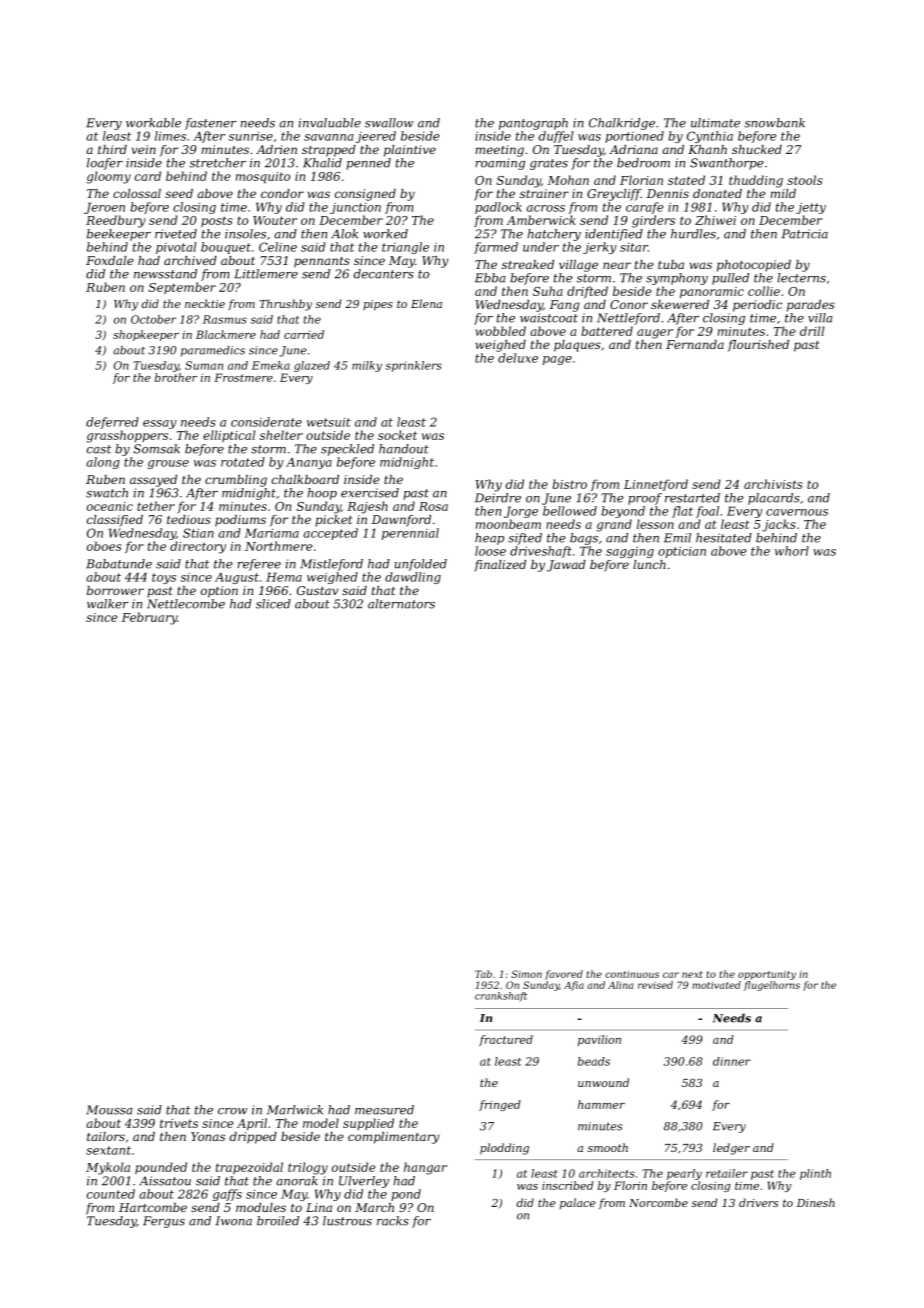 This document has height=1308, width=924. Describe the element at coordinates (378, 305) in the document. I see `pipes` at that location.
